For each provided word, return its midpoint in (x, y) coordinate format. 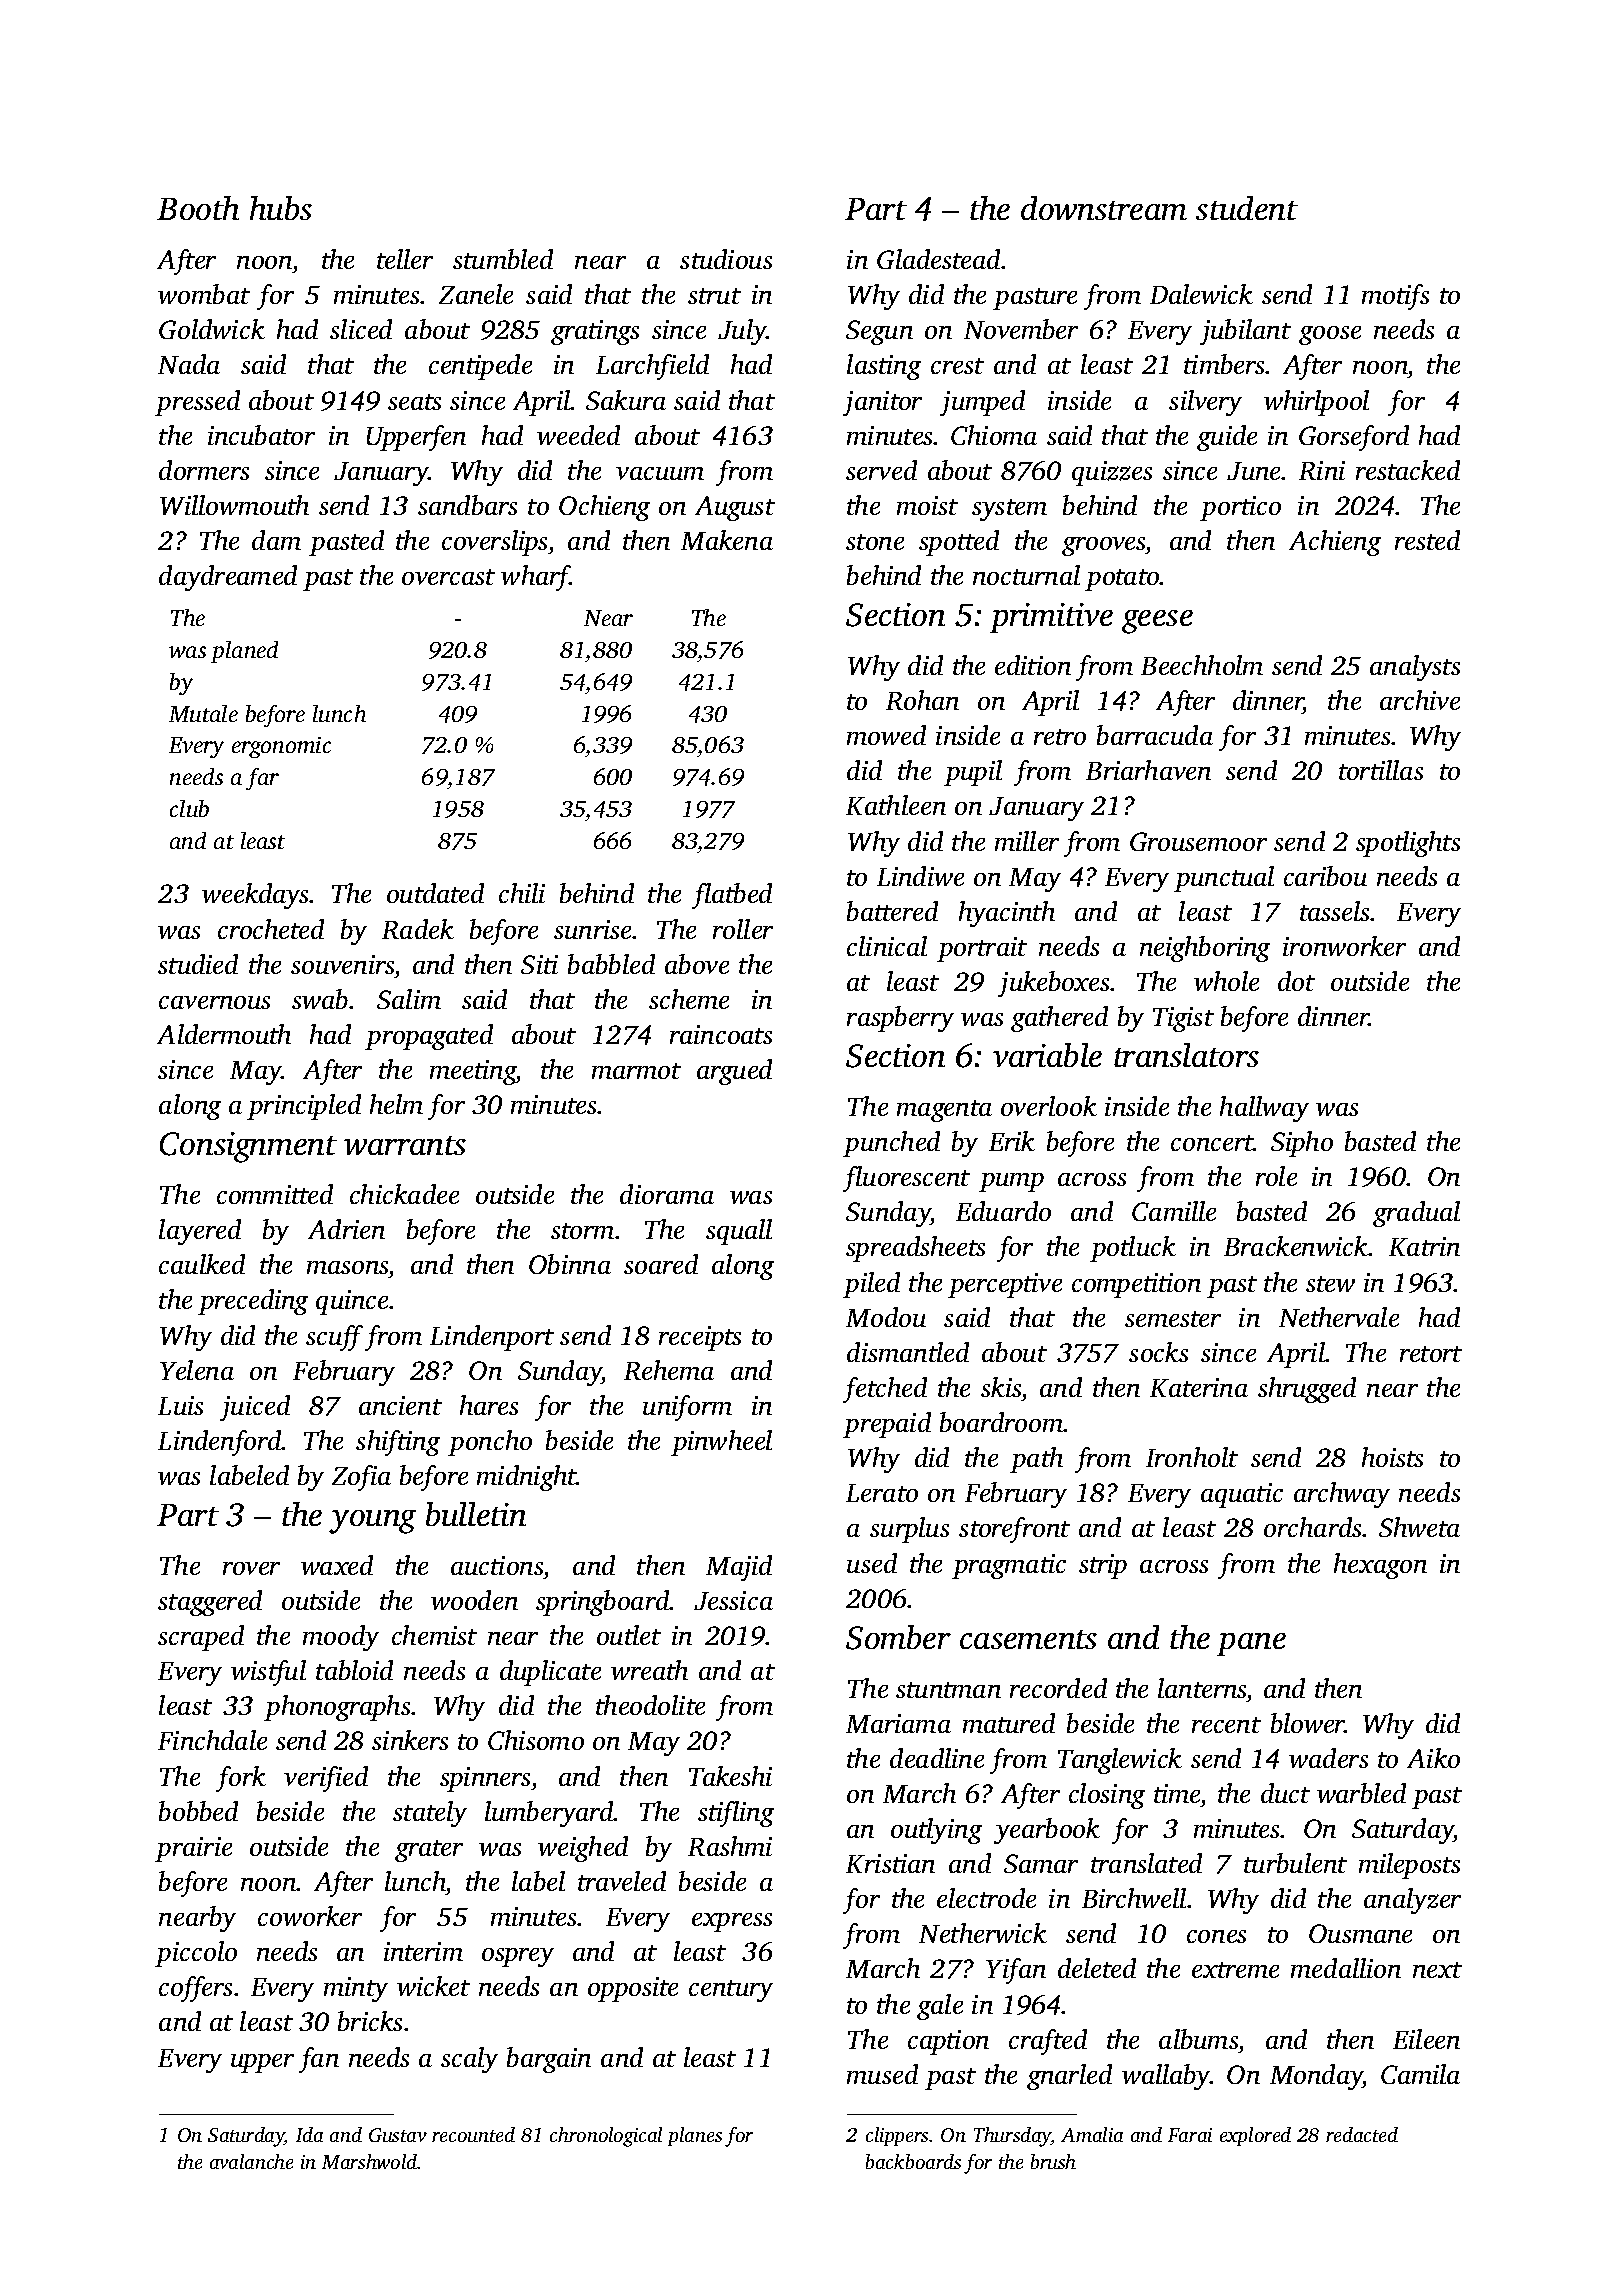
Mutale (203, 713)
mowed (886, 735)
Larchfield (652, 367)
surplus (909, 1530)
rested (1427, 540)
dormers (204, 470)
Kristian (890, 1863)
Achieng (1335, 543)
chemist (434, 1635)
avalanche (251, 2161)
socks (1158, 1352)
